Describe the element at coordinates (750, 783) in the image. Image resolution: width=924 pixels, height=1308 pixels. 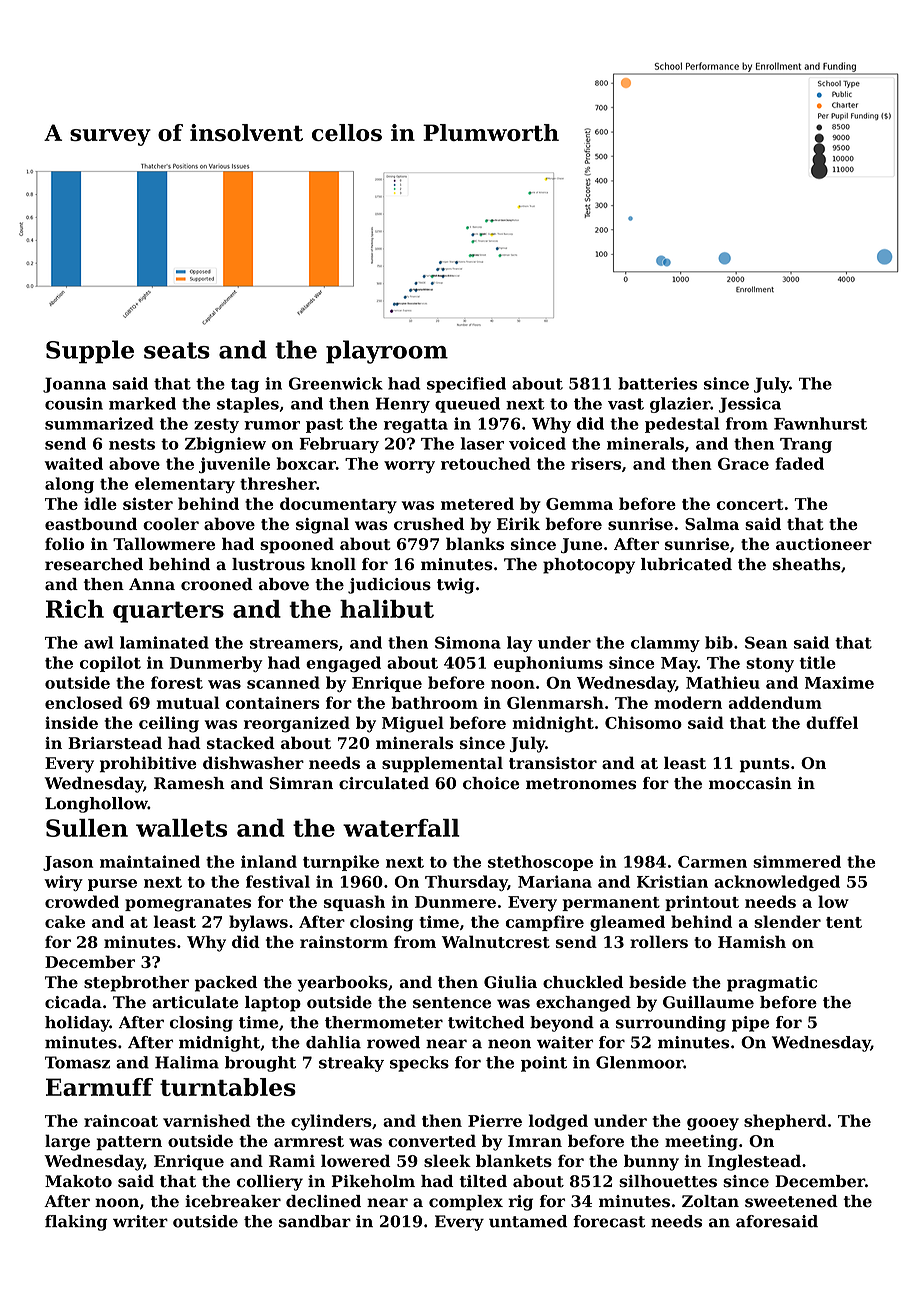
I see `moccasin` at that location.
